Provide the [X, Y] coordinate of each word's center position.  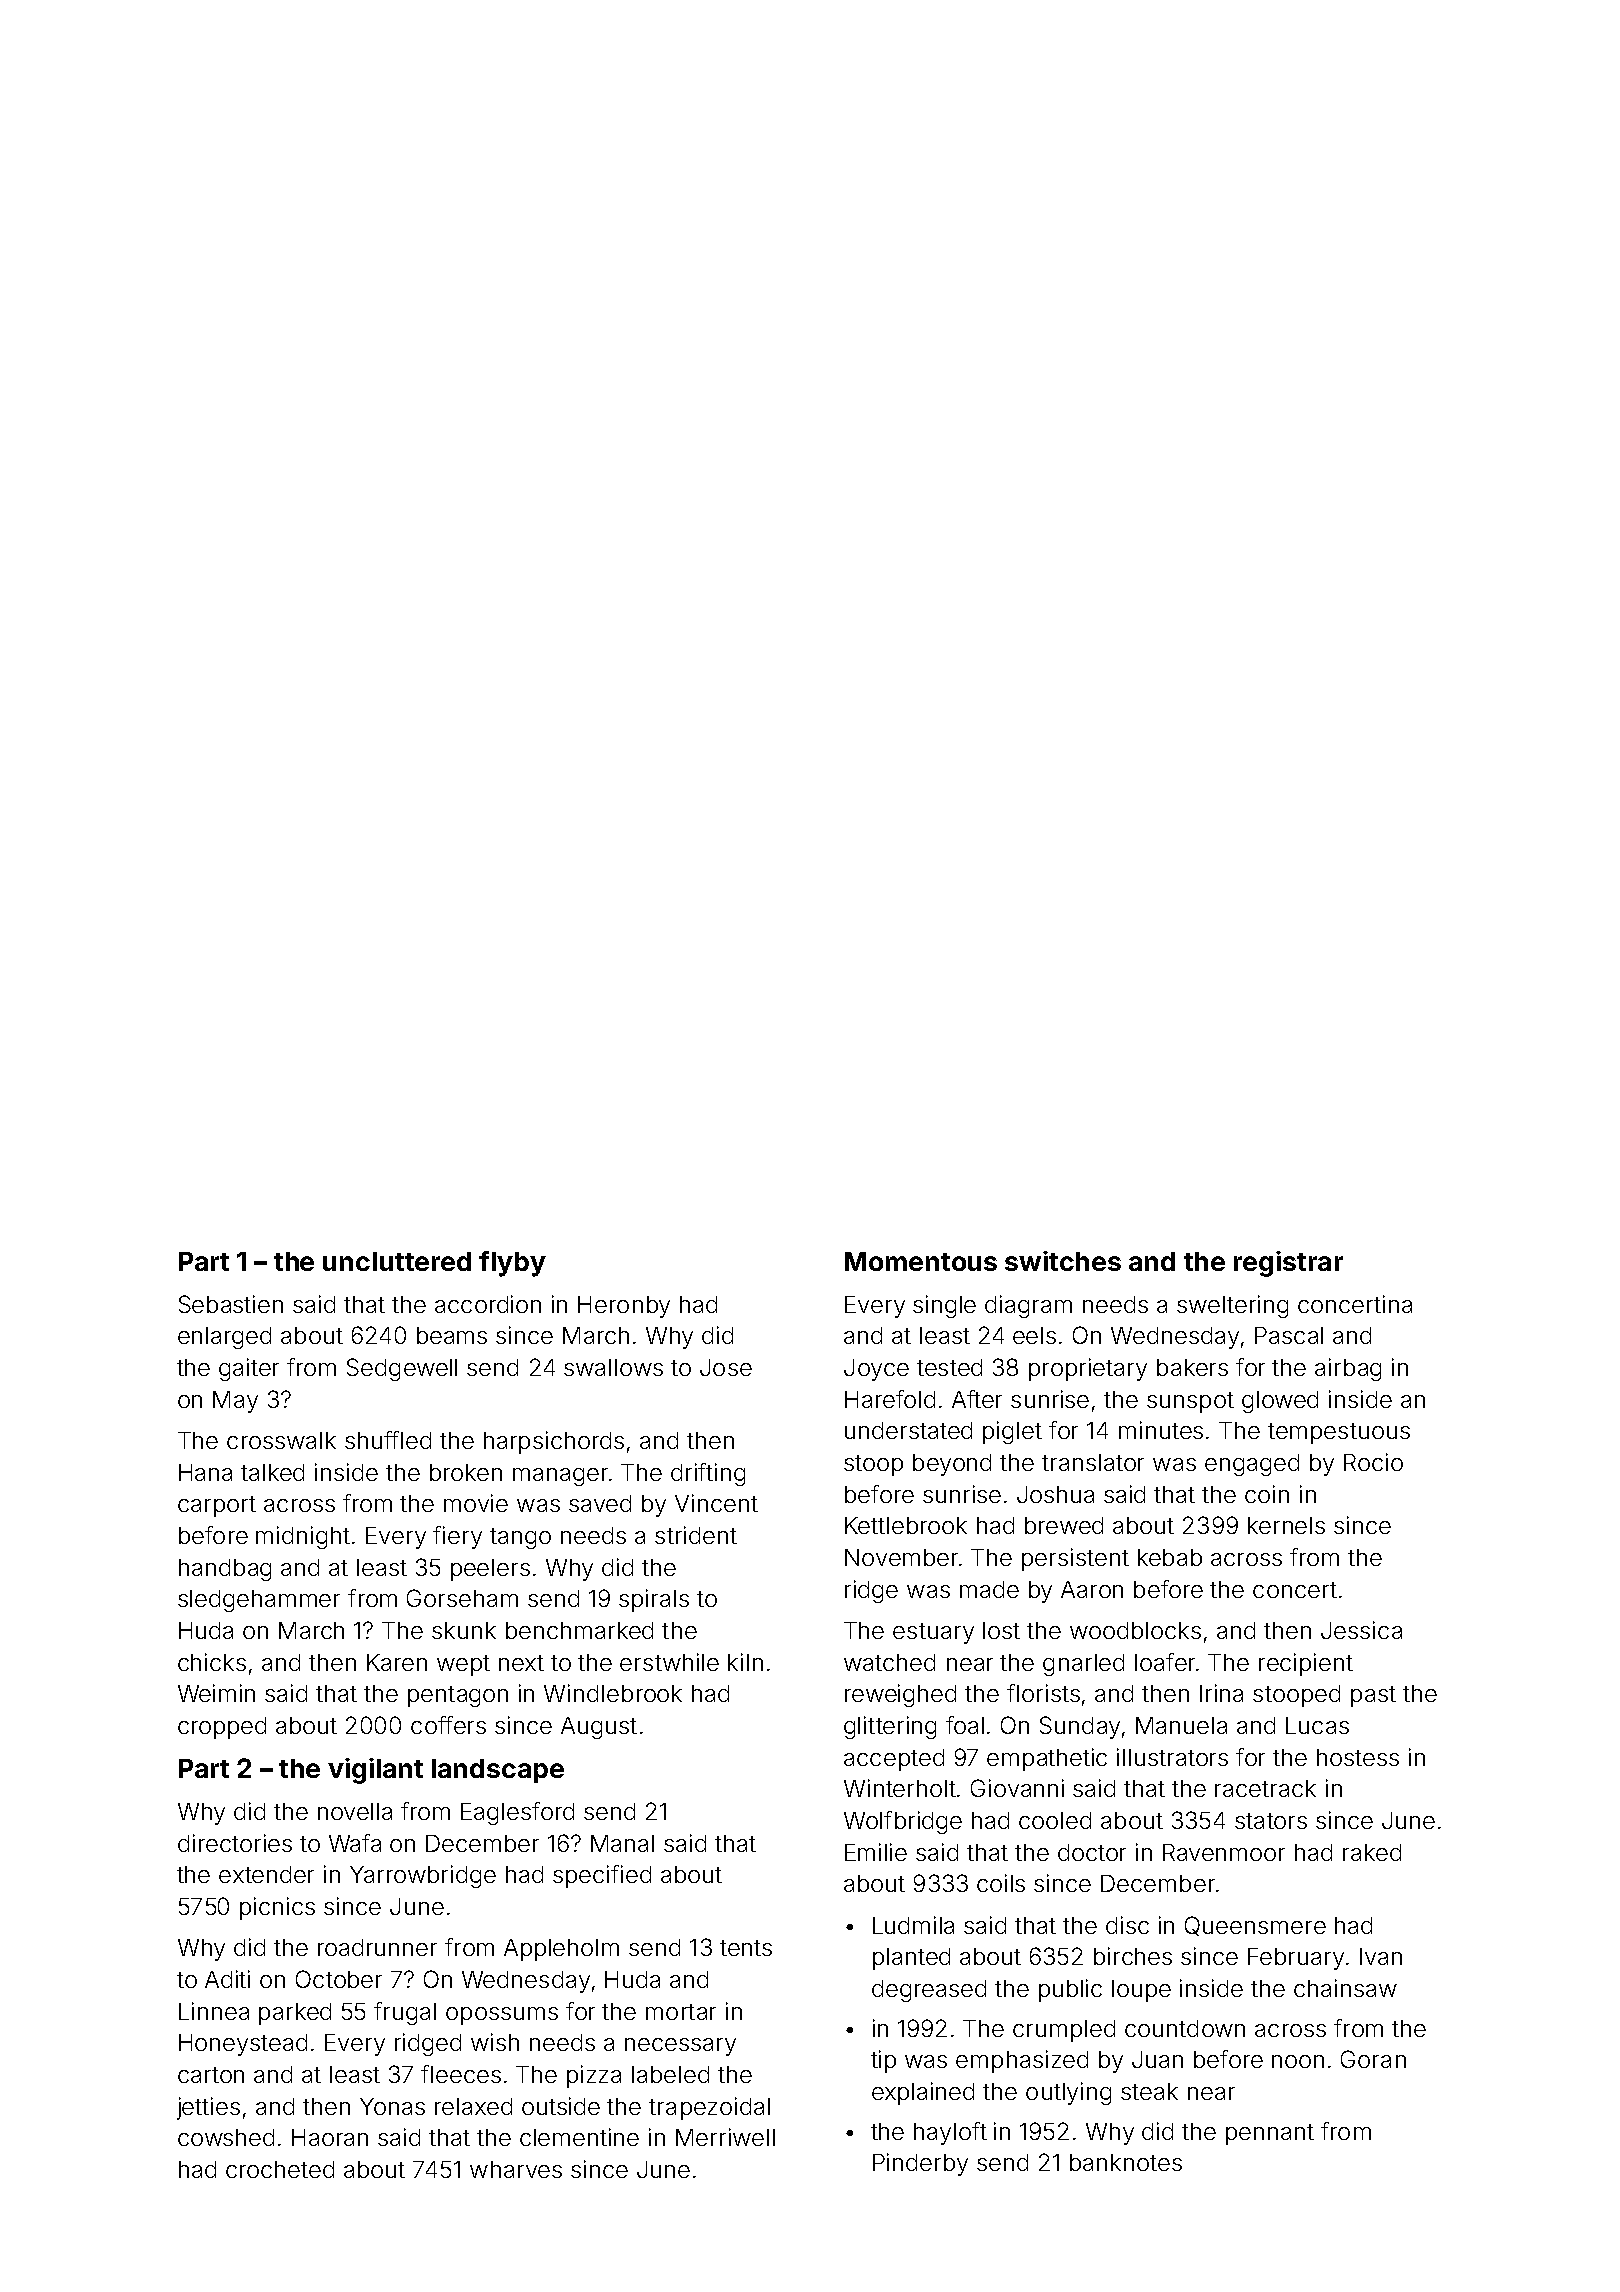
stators [1271, 1821]
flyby [512, 1264]
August [599, 1728]
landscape [498, 1771]
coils [1001, 1883]
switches [1063, 1261]
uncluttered [397, 1261]
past [1373, 1696]
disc [1127, 1925]
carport [217, 1506]
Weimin [216, 1693]
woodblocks [1135, 1630]
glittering [890, 1727]
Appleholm [561, 1950]
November [901, 1557]
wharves [516, 2169]
